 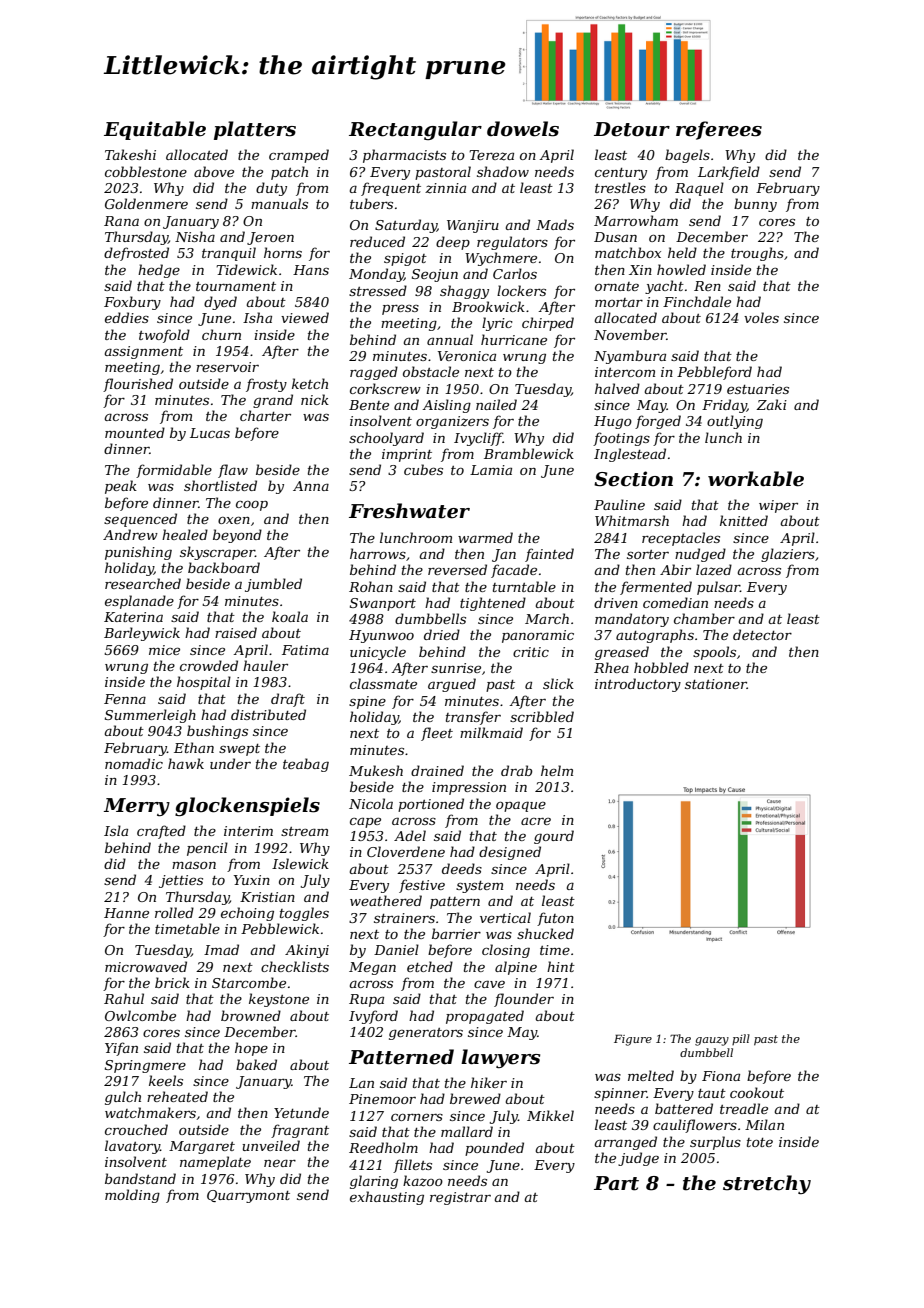 I want to click on cubes, so click(x=423, y=469).
